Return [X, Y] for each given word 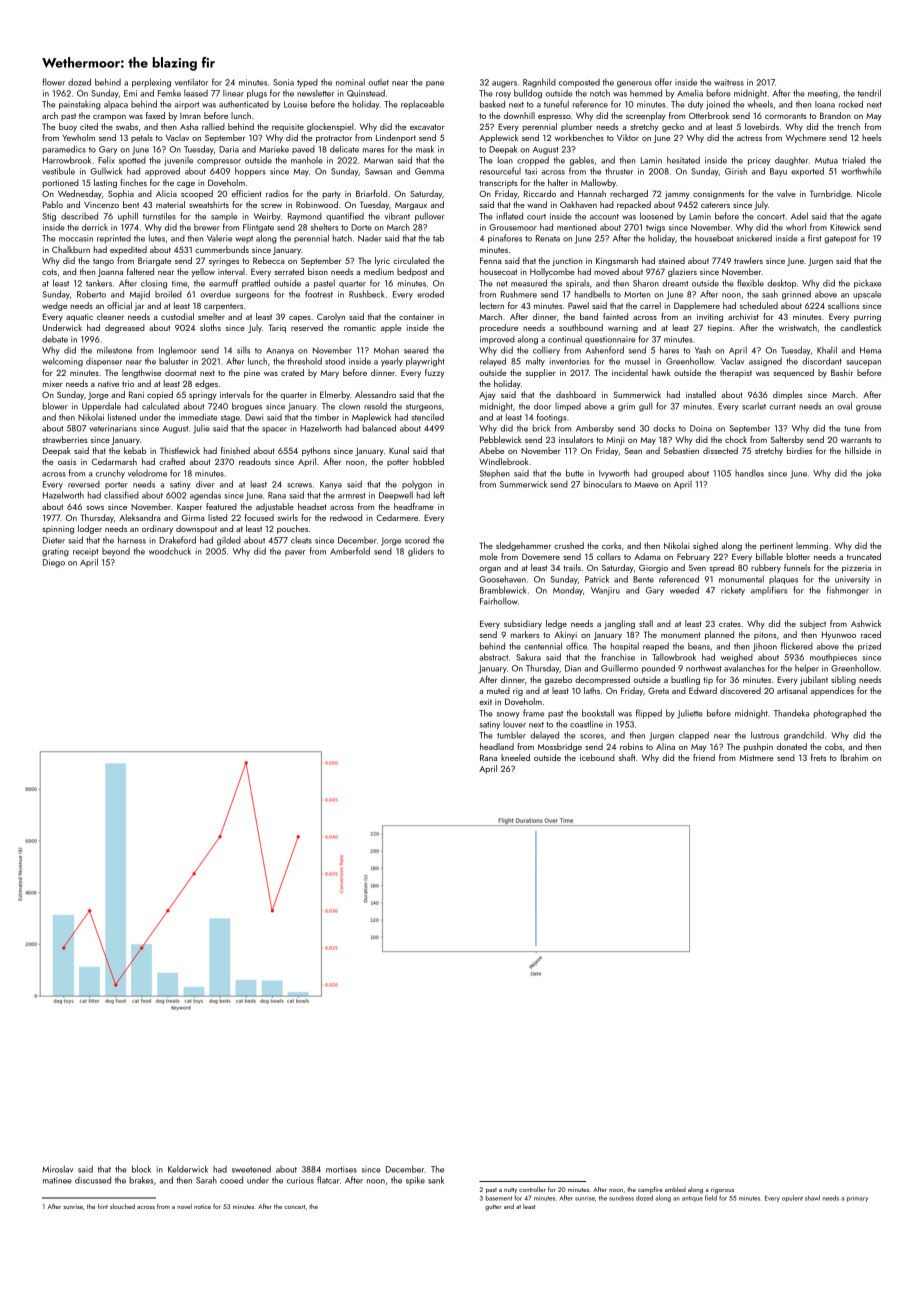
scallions [843, 305]
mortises [341, 1169]
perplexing [151, 83]
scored [417, 540]
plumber [576, 127]
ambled [675, 1189]
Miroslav [57, 1169]
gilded [229, 541]
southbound [581, 327]
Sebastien [681, 450]
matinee [57, 1180]
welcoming [62, 362]
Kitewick [845, 227]
